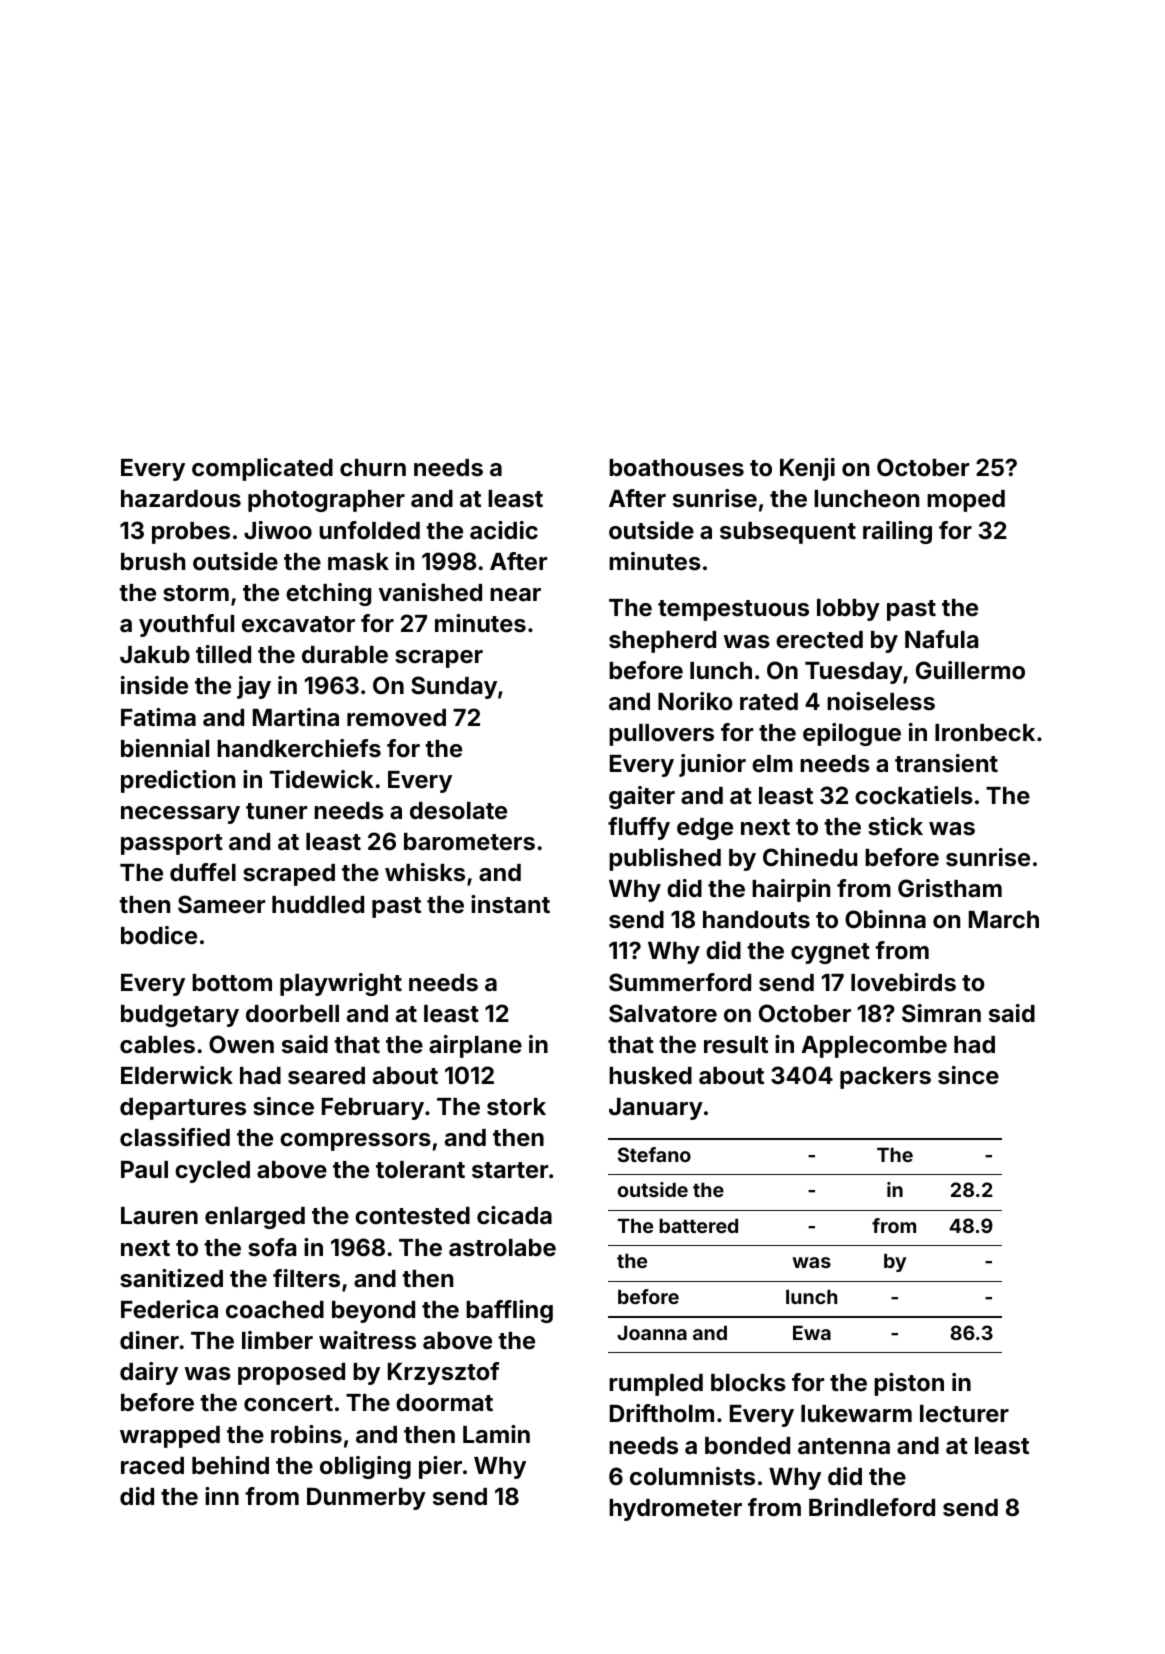 Image resolution: width=1165 pixels, height=1654 pixels. What do you see at coordinates (152, 1466) in the image?
I see `raced` at bounding box center [152, 1466].
